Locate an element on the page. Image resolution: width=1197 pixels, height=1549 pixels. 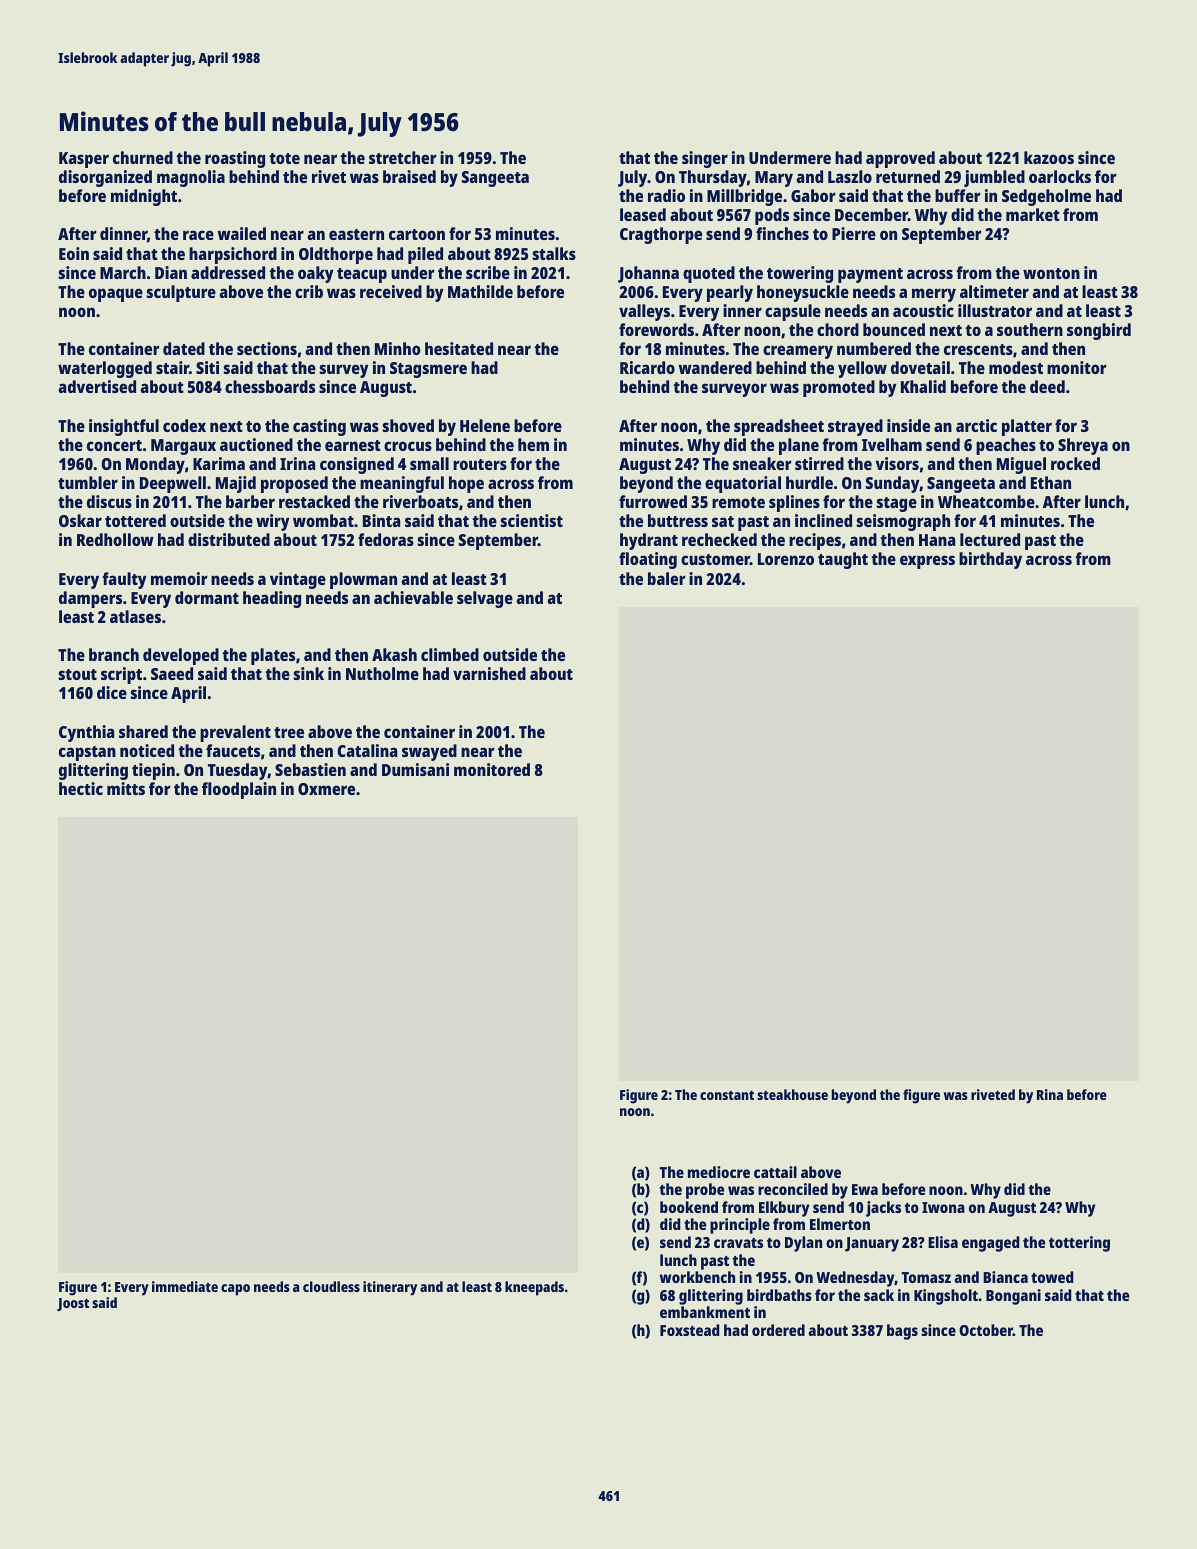
platter is located at coordinates (1027, 427).
